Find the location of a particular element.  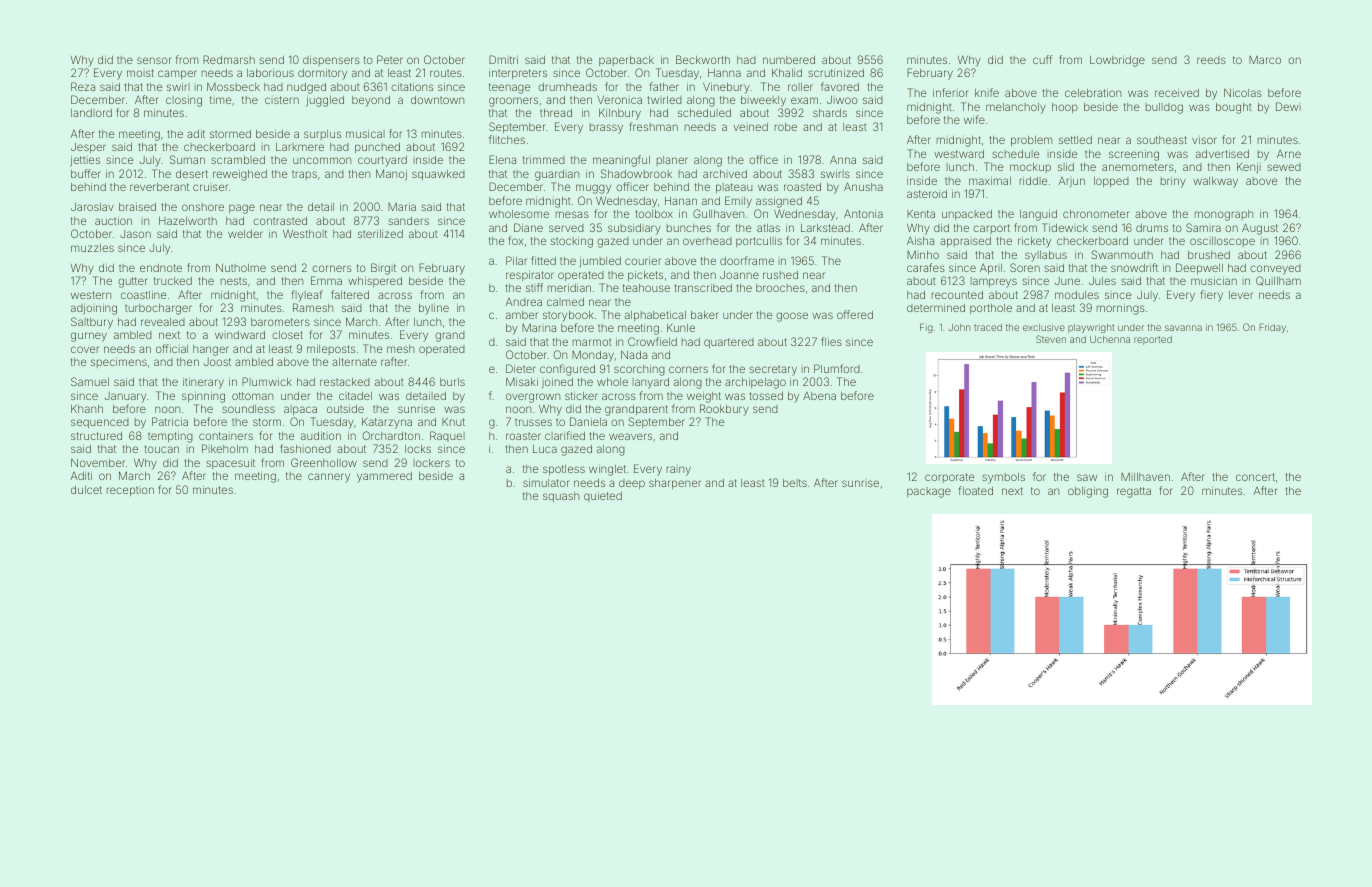

barometers is located at coordinates (280, 322).
